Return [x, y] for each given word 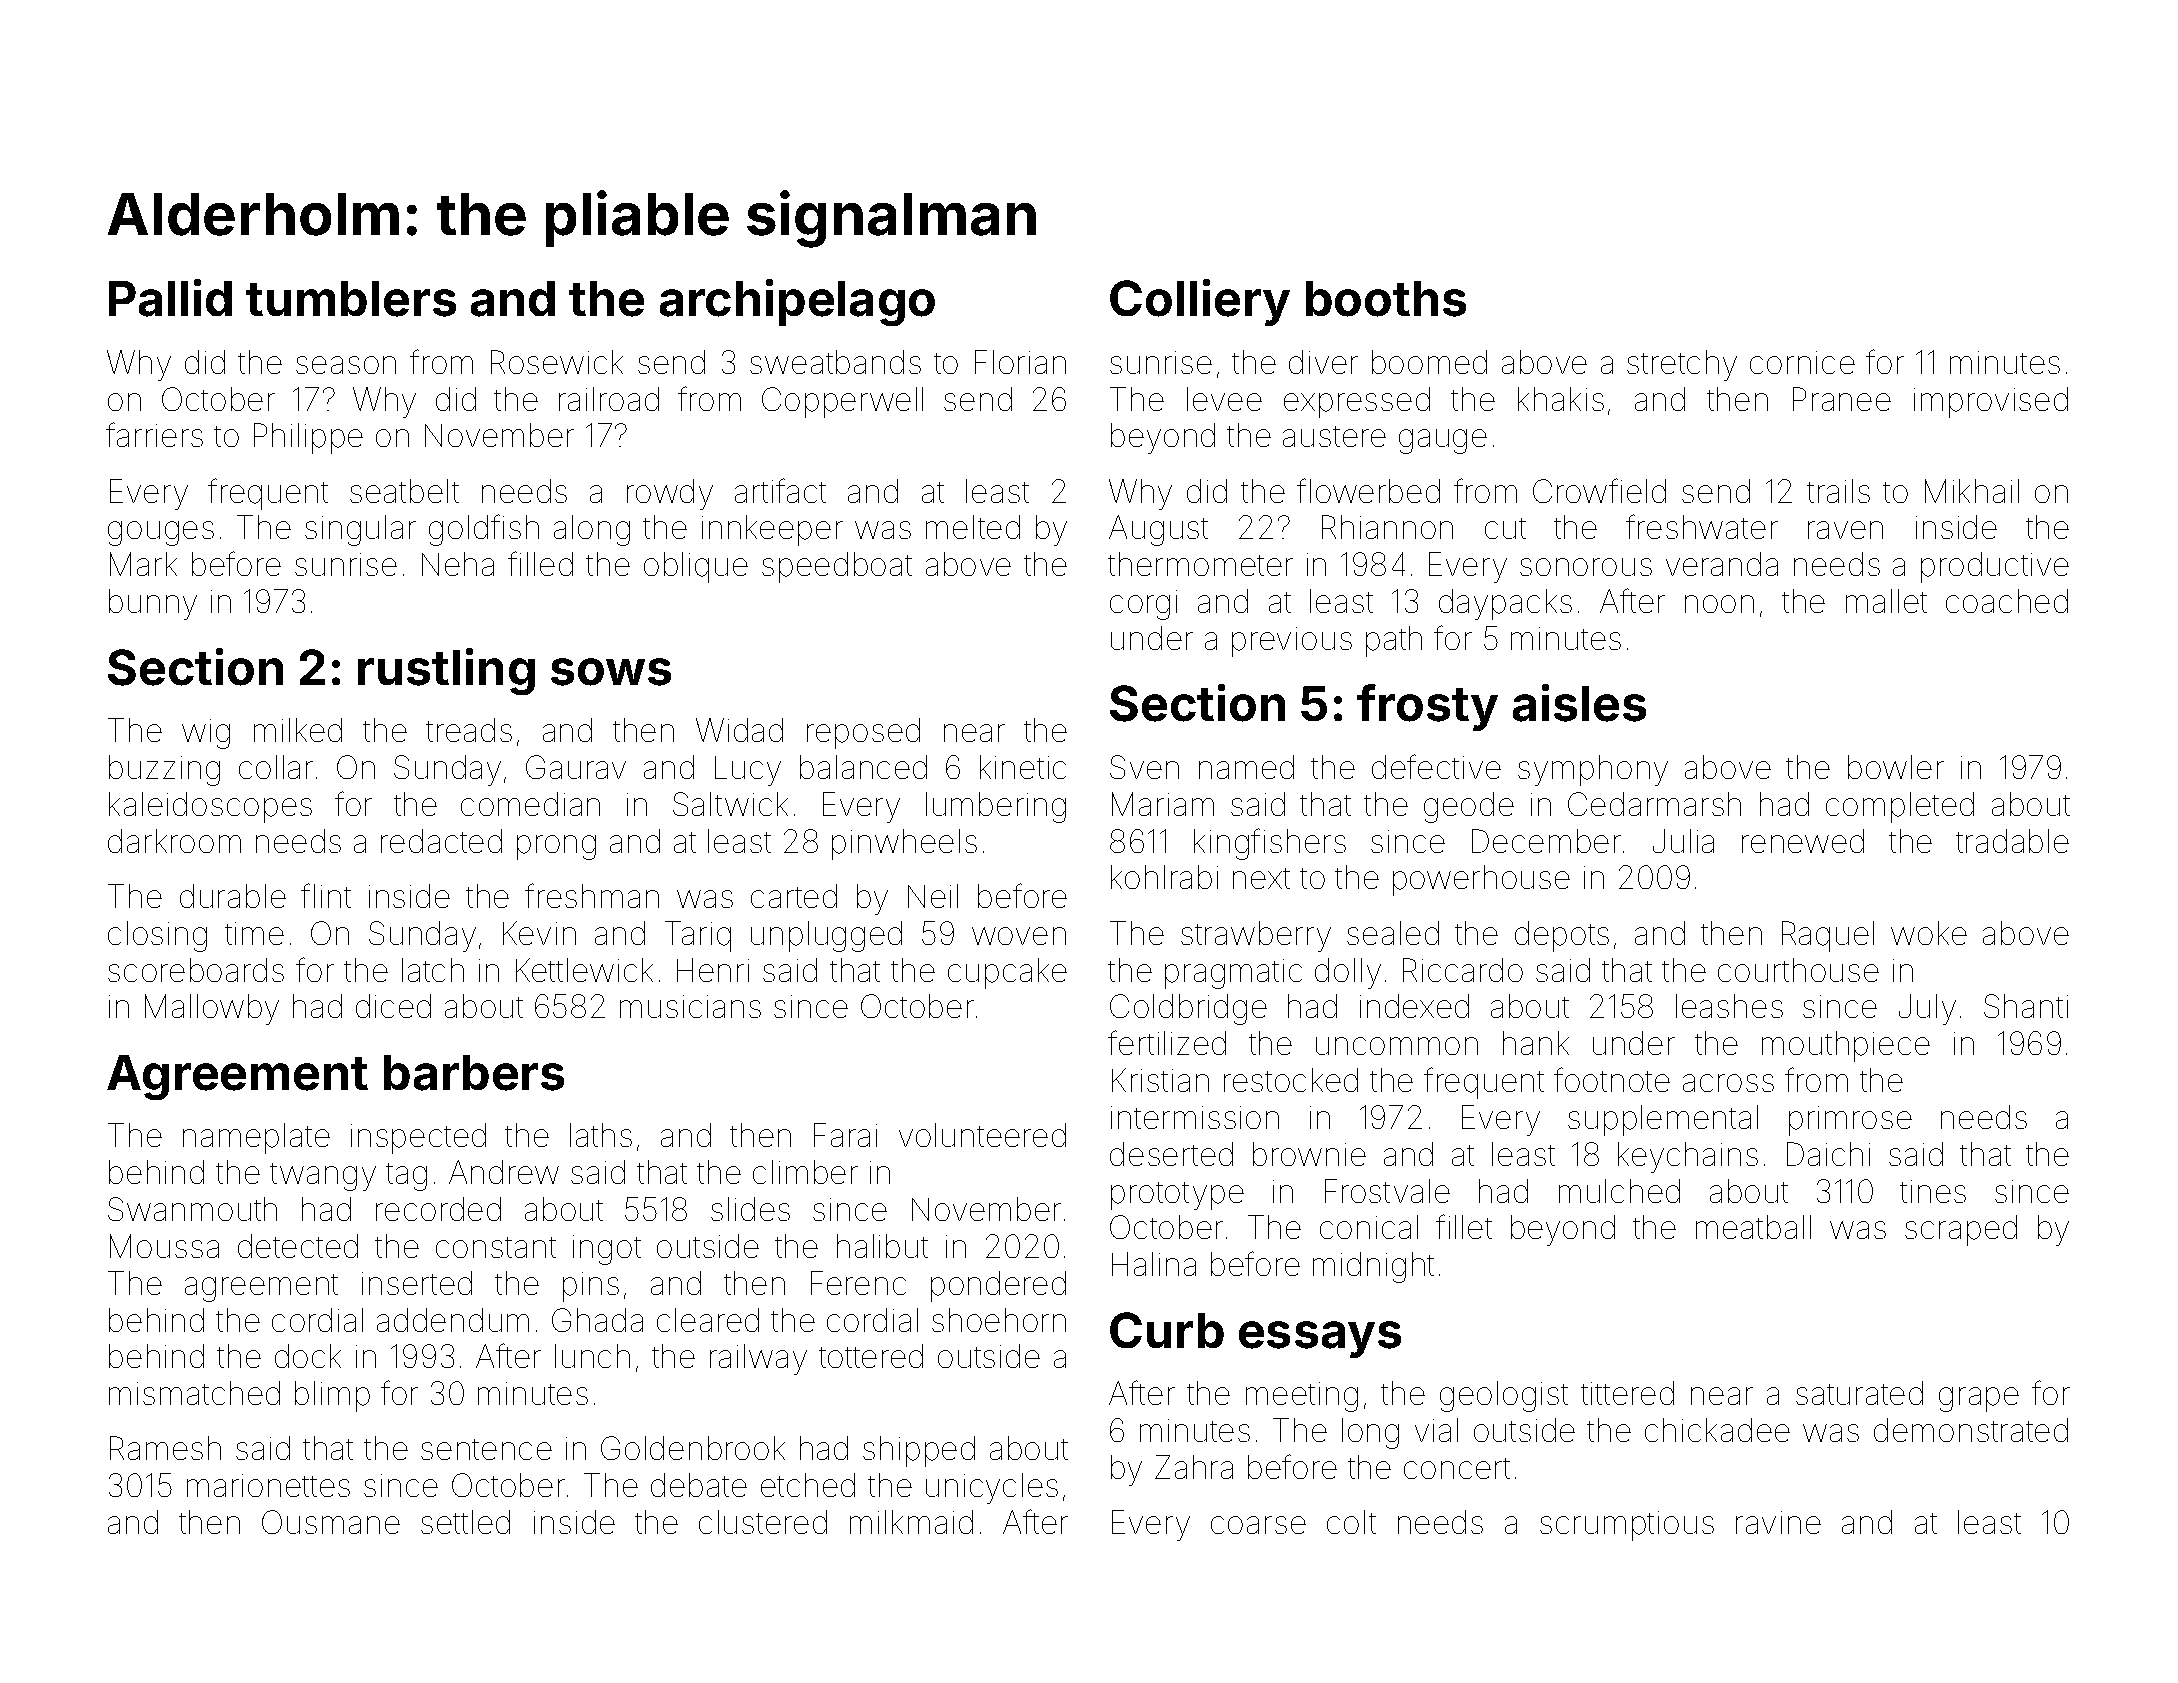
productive [1995, 567]
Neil [933, 896]
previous [1292, 642]
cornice [1802, 362]
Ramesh [165, 1448]
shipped [919, 1451]
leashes [1729, 1006]
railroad [609, 399]
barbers [474, 1073]
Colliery [1200, 302]
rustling [446, 671]
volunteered [982, 1135]
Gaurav [576, 767]
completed [1900, 807]
